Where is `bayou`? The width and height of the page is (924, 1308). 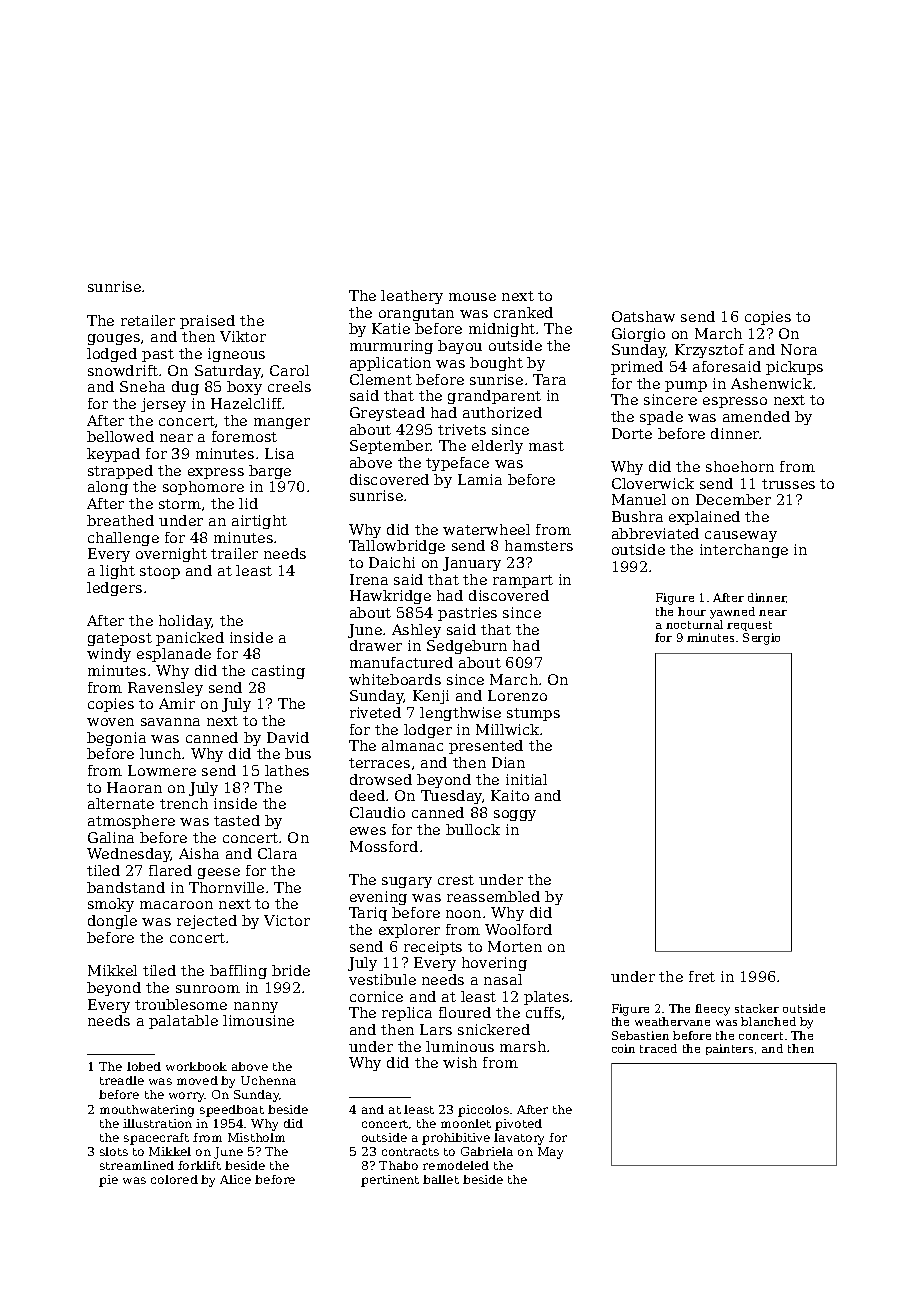
bayou is located at coordinates (460, 347).
